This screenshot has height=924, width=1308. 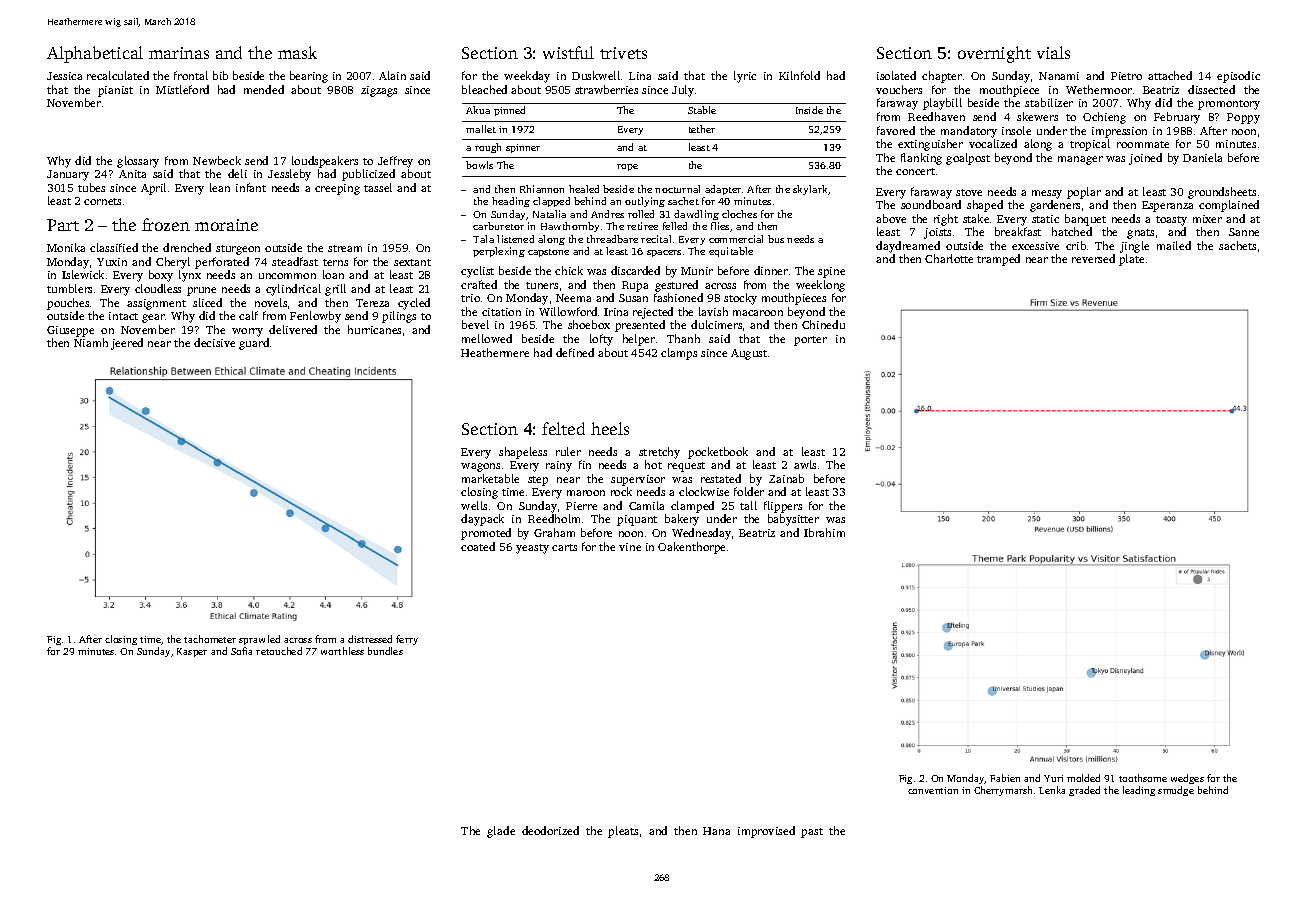 What do you see at coordinates (568, 52) in the screenshot?
I see `wistful` at bounding box center [568, 52].
